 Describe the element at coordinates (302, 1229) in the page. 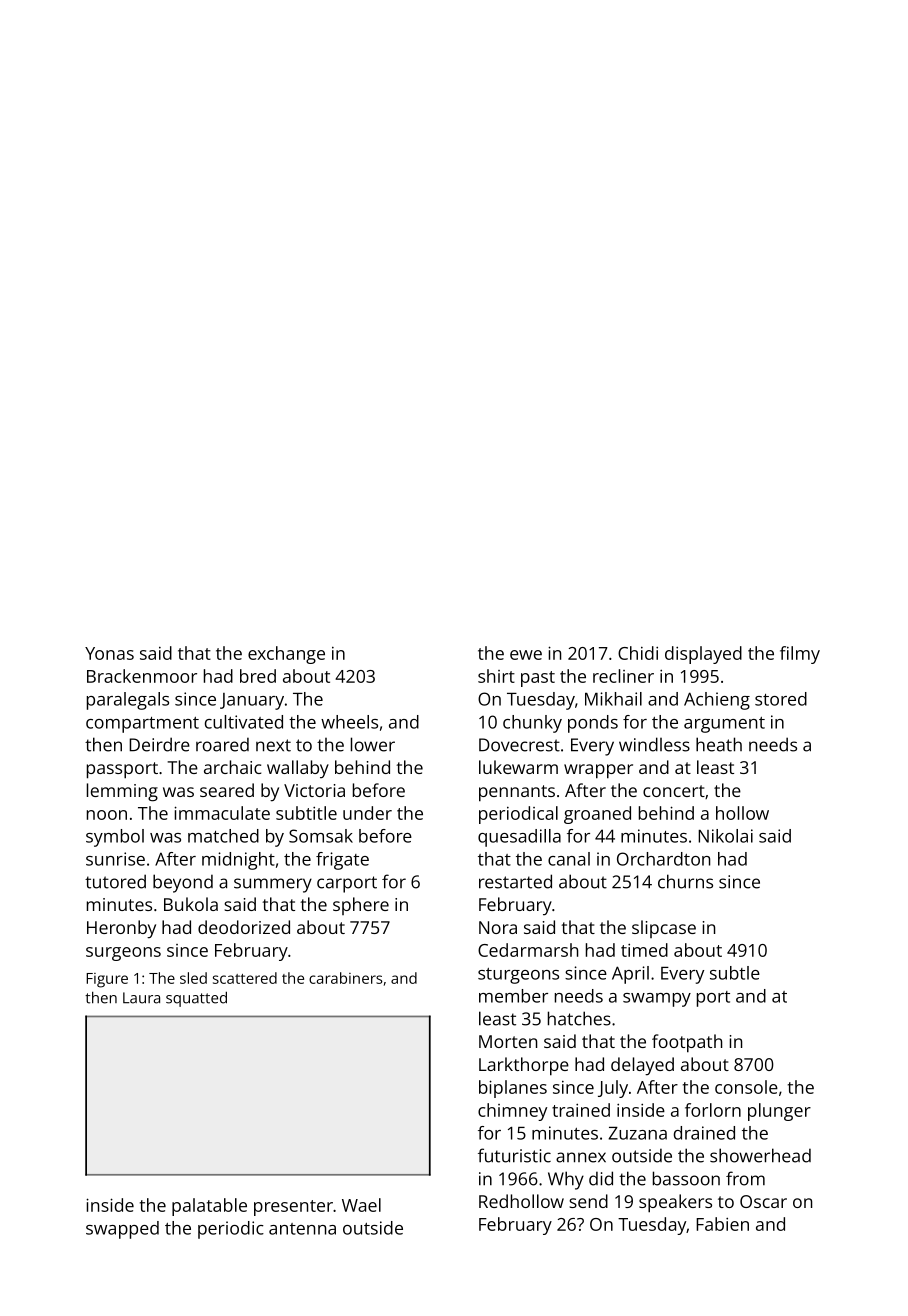

I see `antenna` at that location.
